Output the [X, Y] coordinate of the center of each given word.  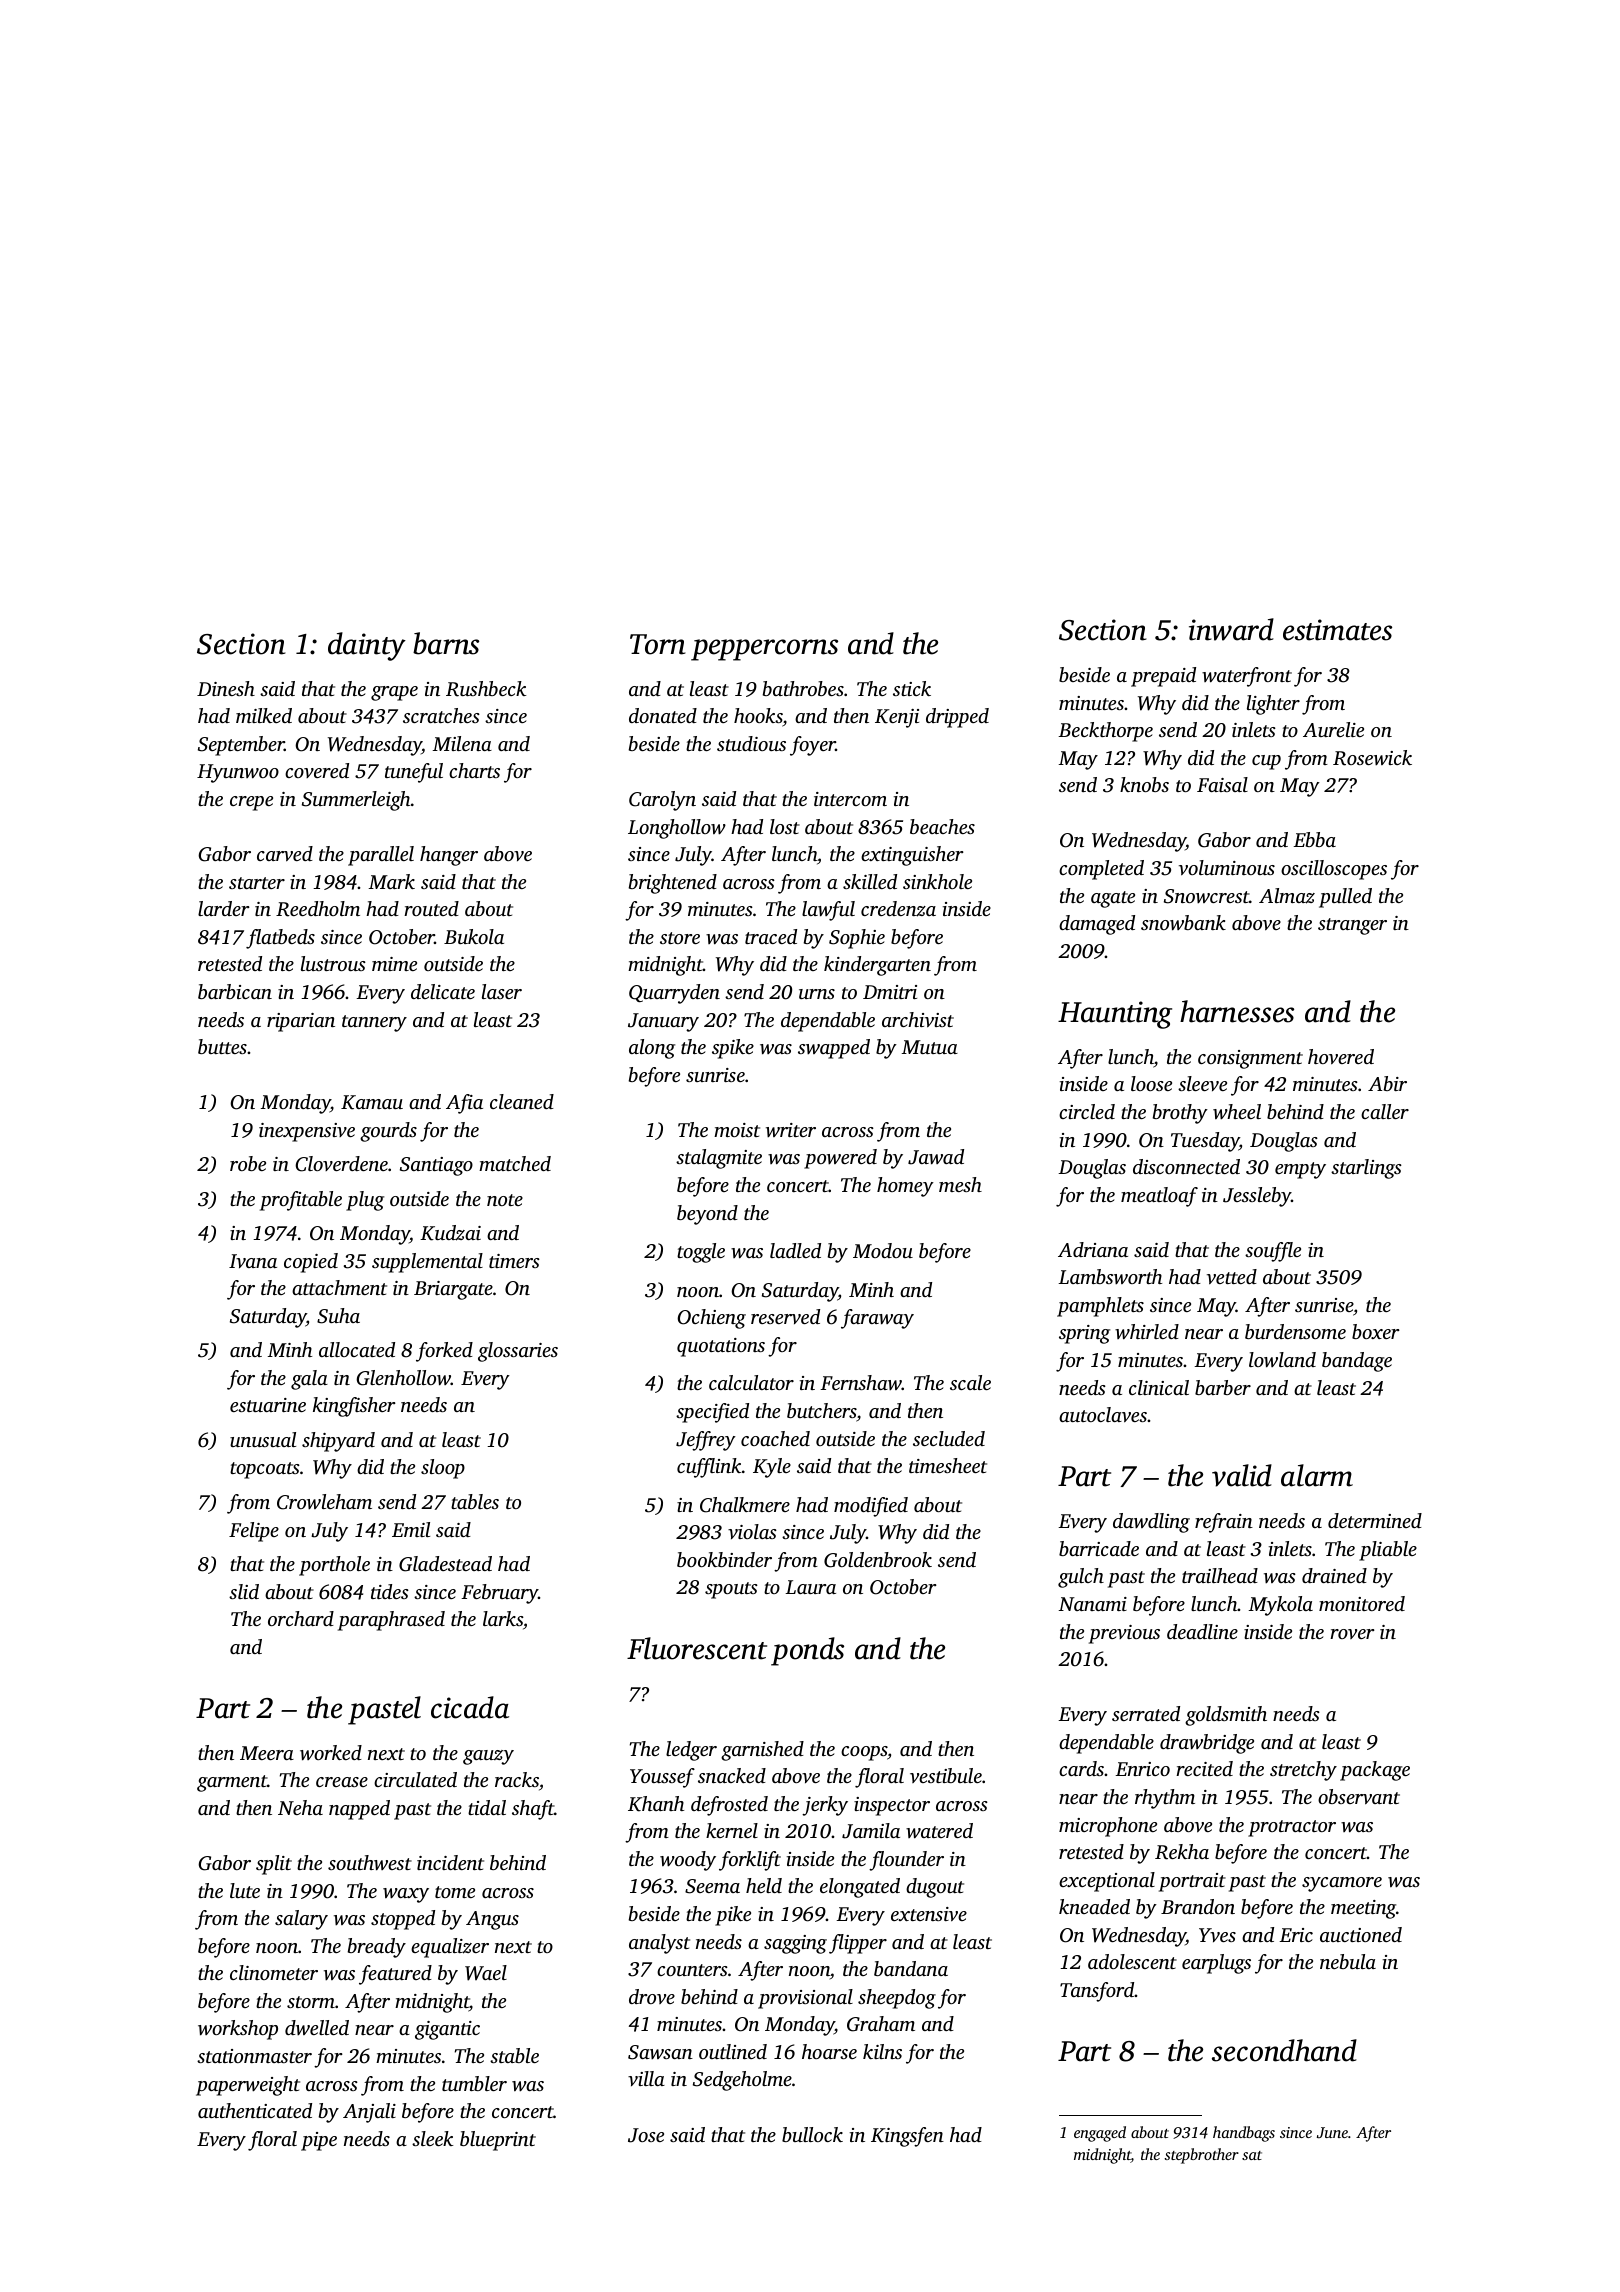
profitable [301, 1201]
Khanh [656, 1804]
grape [394, 693]
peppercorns [764, 650]
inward [1231, 629]
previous [1124, 1634]
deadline [1202, 1631]
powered [840, 1159]
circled [1087, 1111]
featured [395, 1975]
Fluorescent [697, 1648]
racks [517, 1779]
